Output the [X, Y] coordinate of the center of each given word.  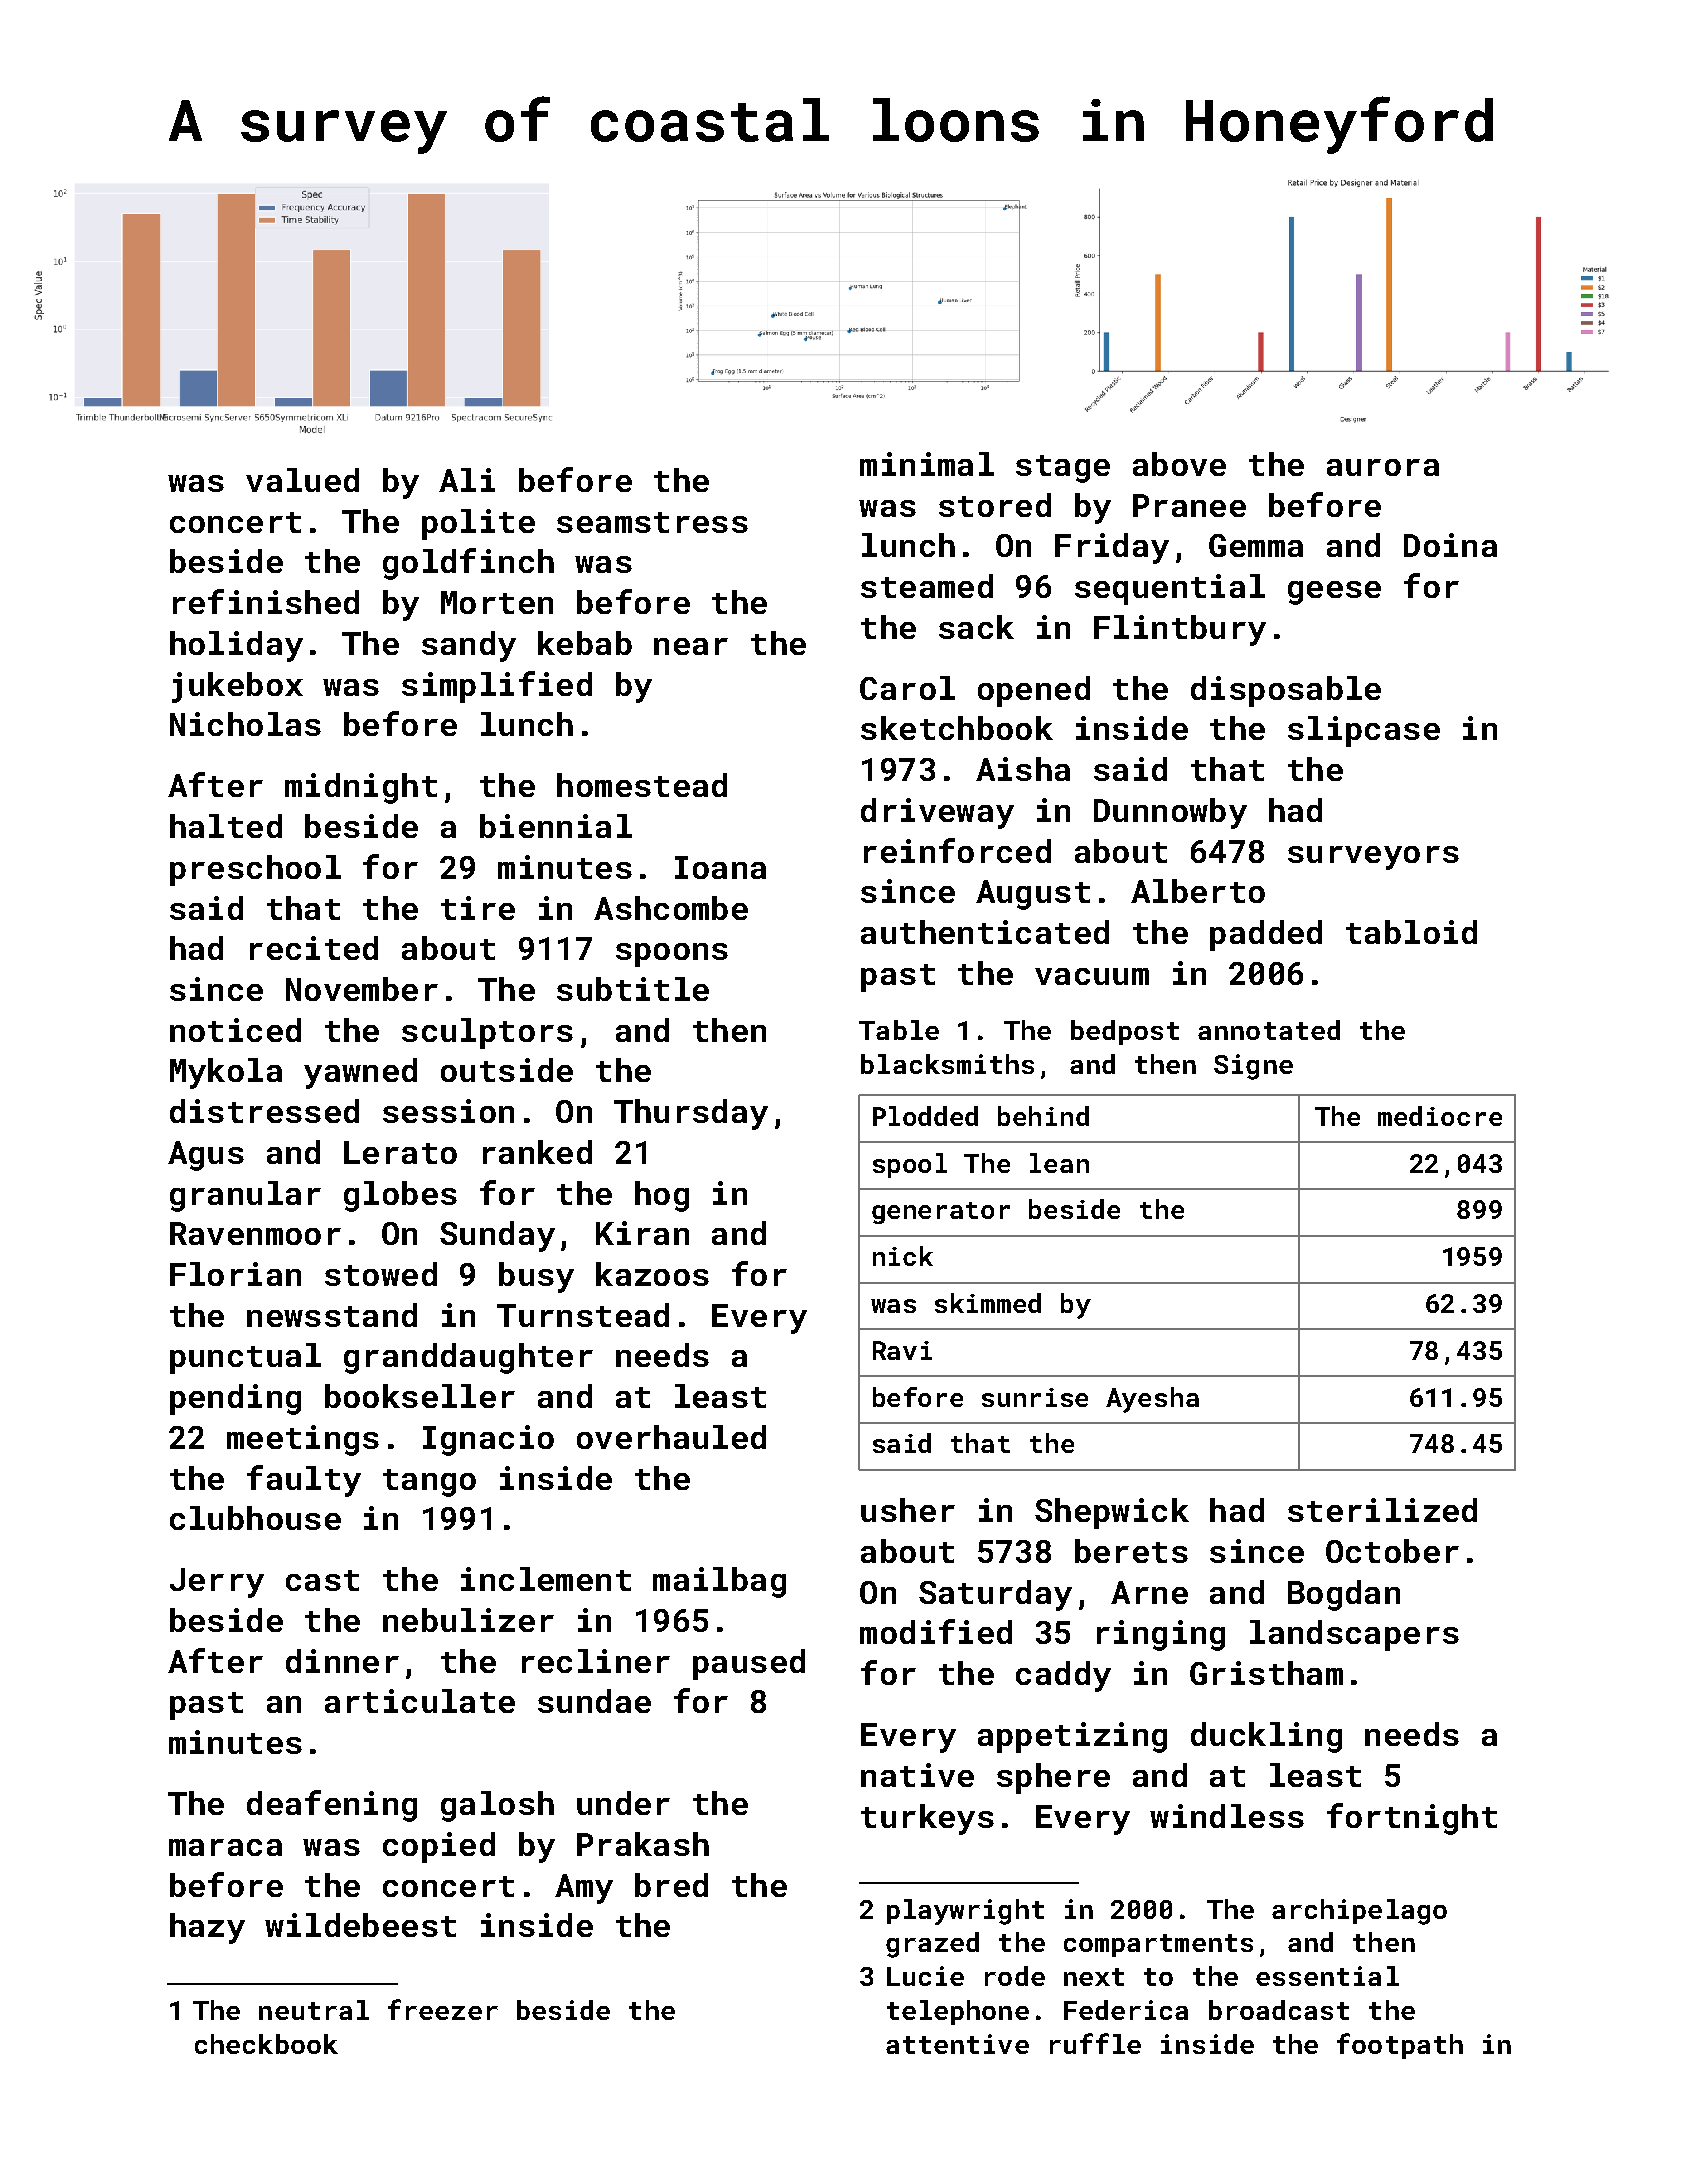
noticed [235, 1030]
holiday [236, 646]
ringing [1161, 1635]
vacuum [1092, 976]
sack [976, 627]
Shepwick [1112, 1513]
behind [1043, 1116]
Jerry [217, 1583]
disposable [1286, 691]
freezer [443, 2009]
